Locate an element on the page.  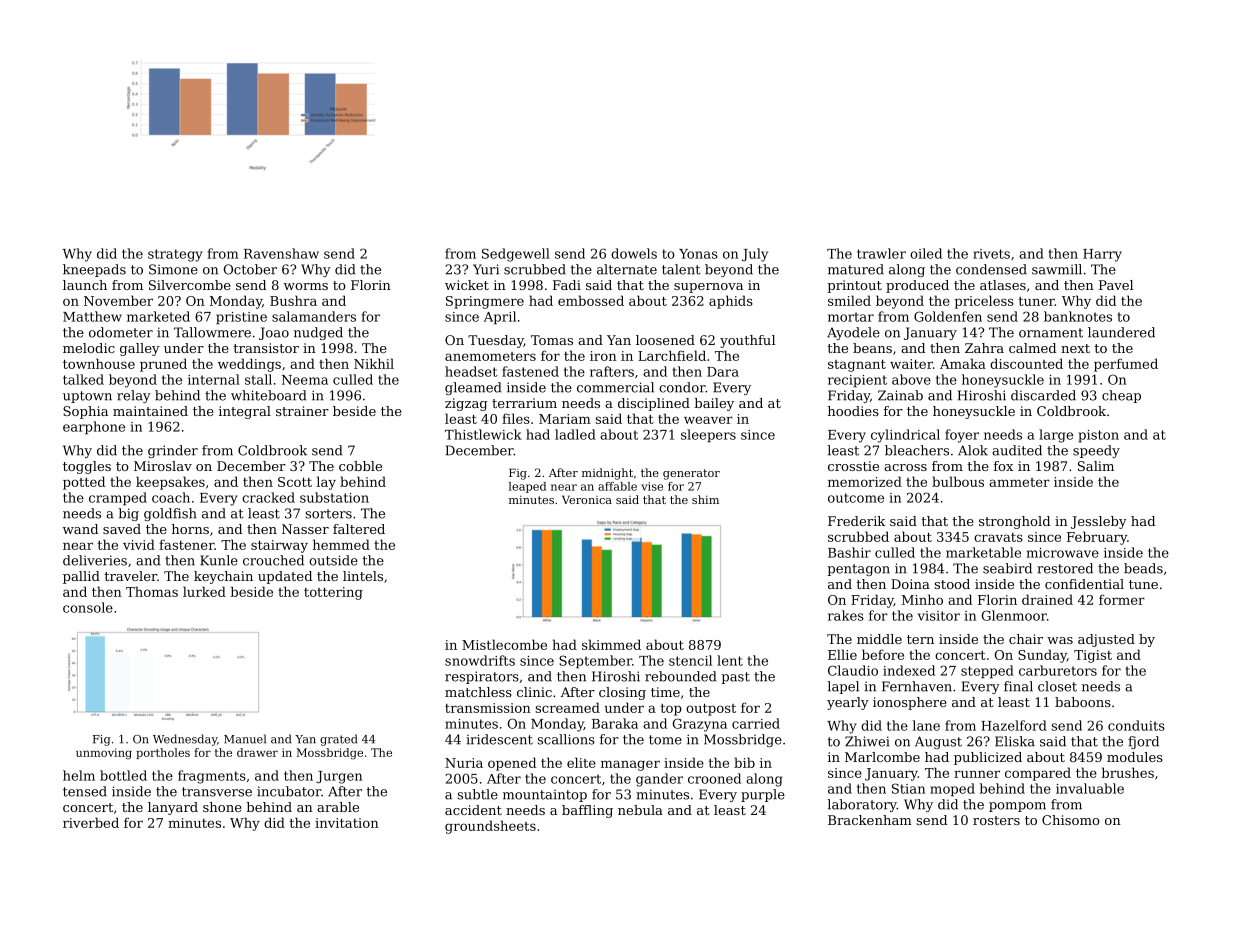
Hazelford is located at coordinates (1014, 725).
